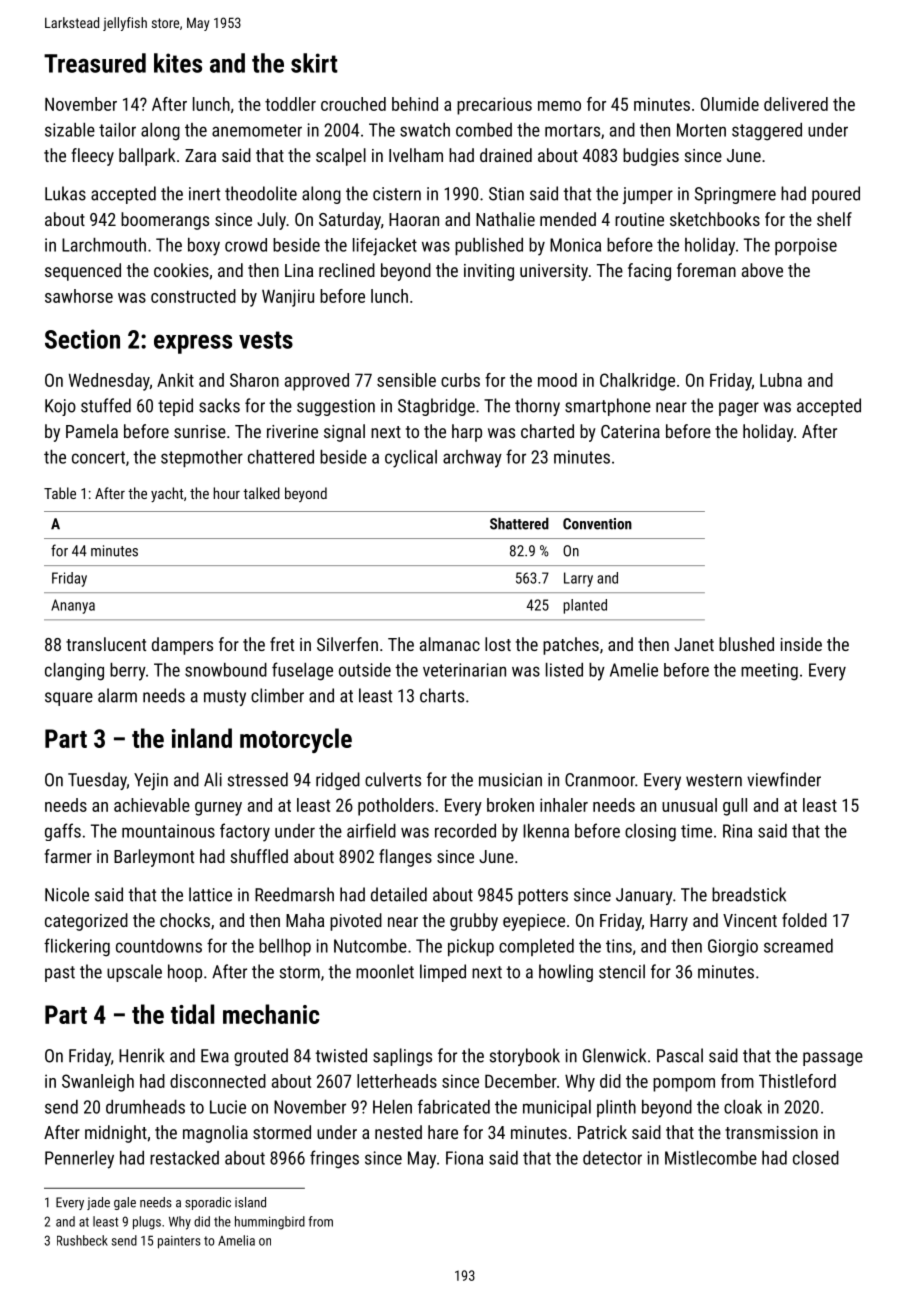 The width and height of the screenshot is (908, 1316). Describe the element at coordinates (70, 130) in the screenshot. I see `sizable` at that location.
